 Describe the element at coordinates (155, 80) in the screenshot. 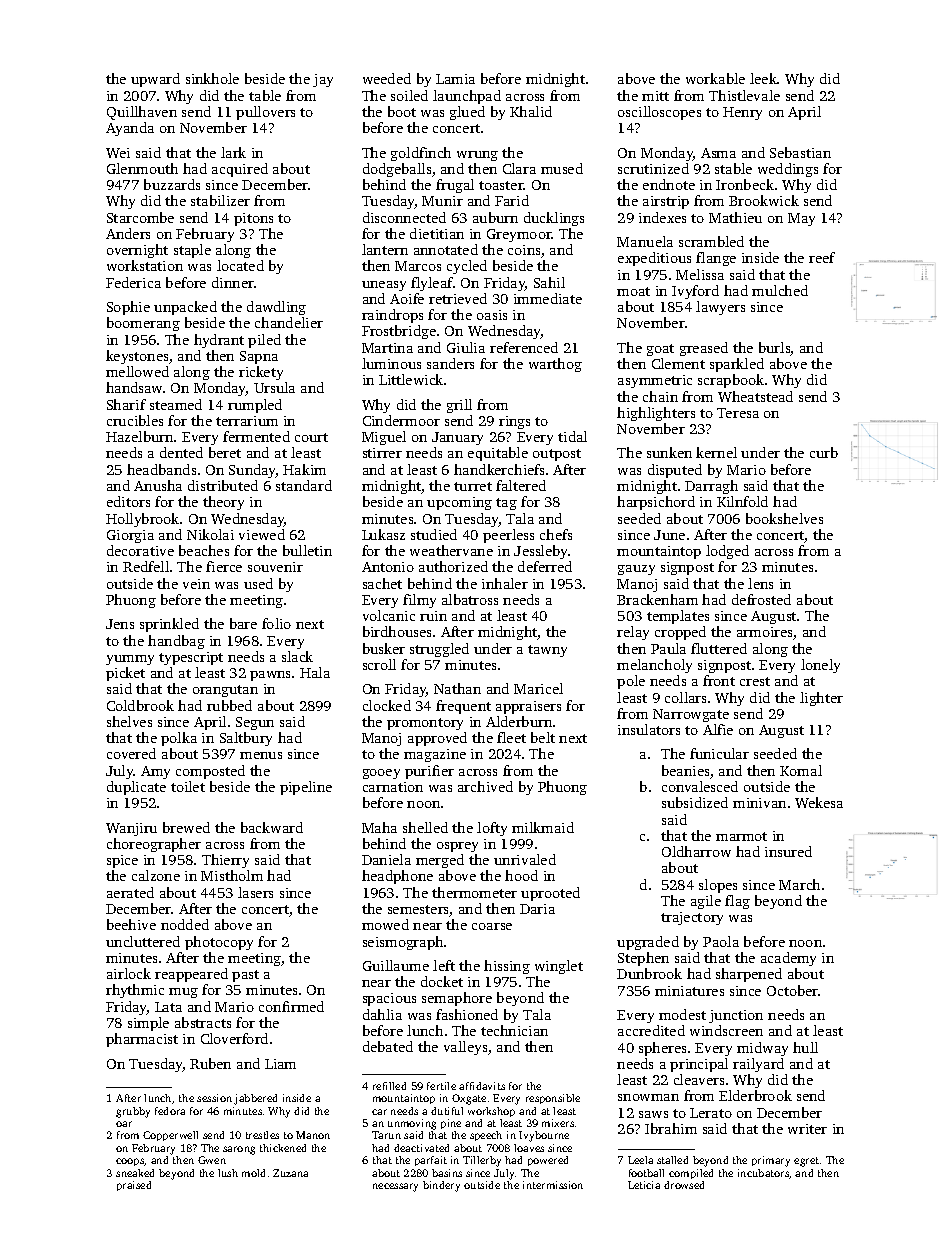

I see `upward` at that location.
